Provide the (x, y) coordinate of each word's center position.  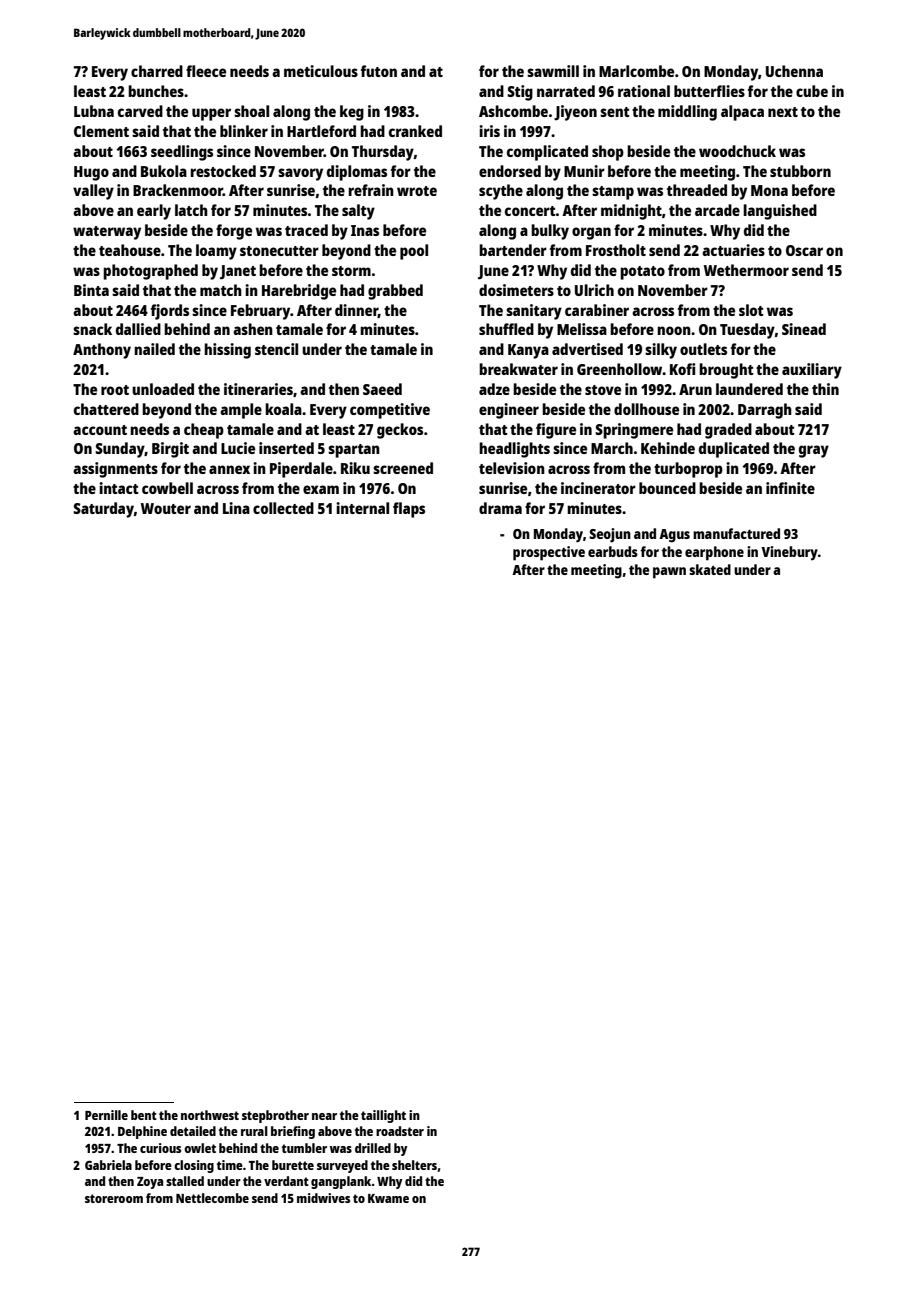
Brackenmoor (178, 190)
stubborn (800, 171)
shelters (414, 1165)
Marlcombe (636, 71)
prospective (549, 553)
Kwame (388, 1198)
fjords (170, 312)
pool (414, 252)
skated (710, 569)
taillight (383, 1116)
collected (283, 508)
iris (489, 131)
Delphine (142, 1132)
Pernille (106, 1115)
